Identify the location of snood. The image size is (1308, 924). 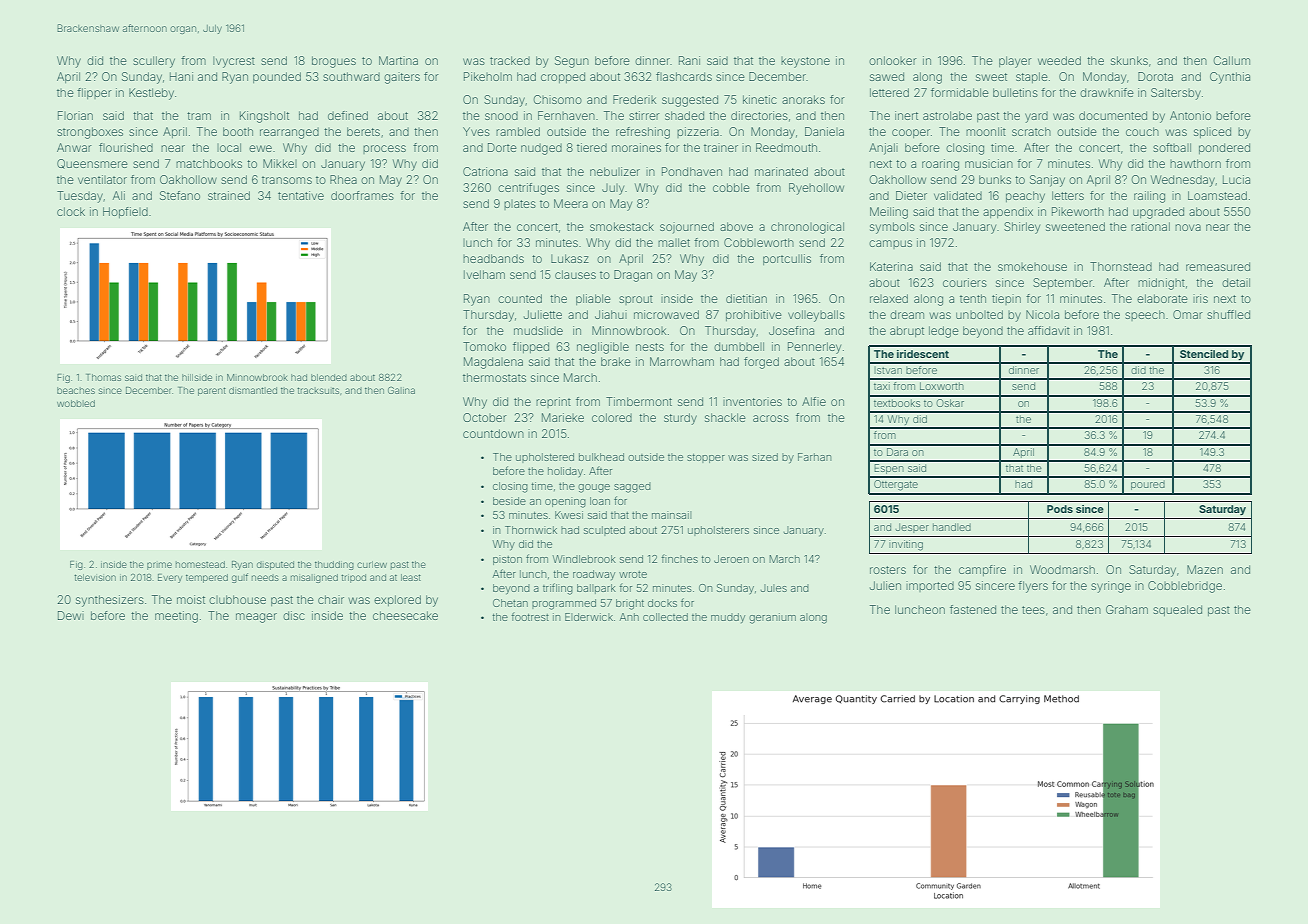
(501, 115).
